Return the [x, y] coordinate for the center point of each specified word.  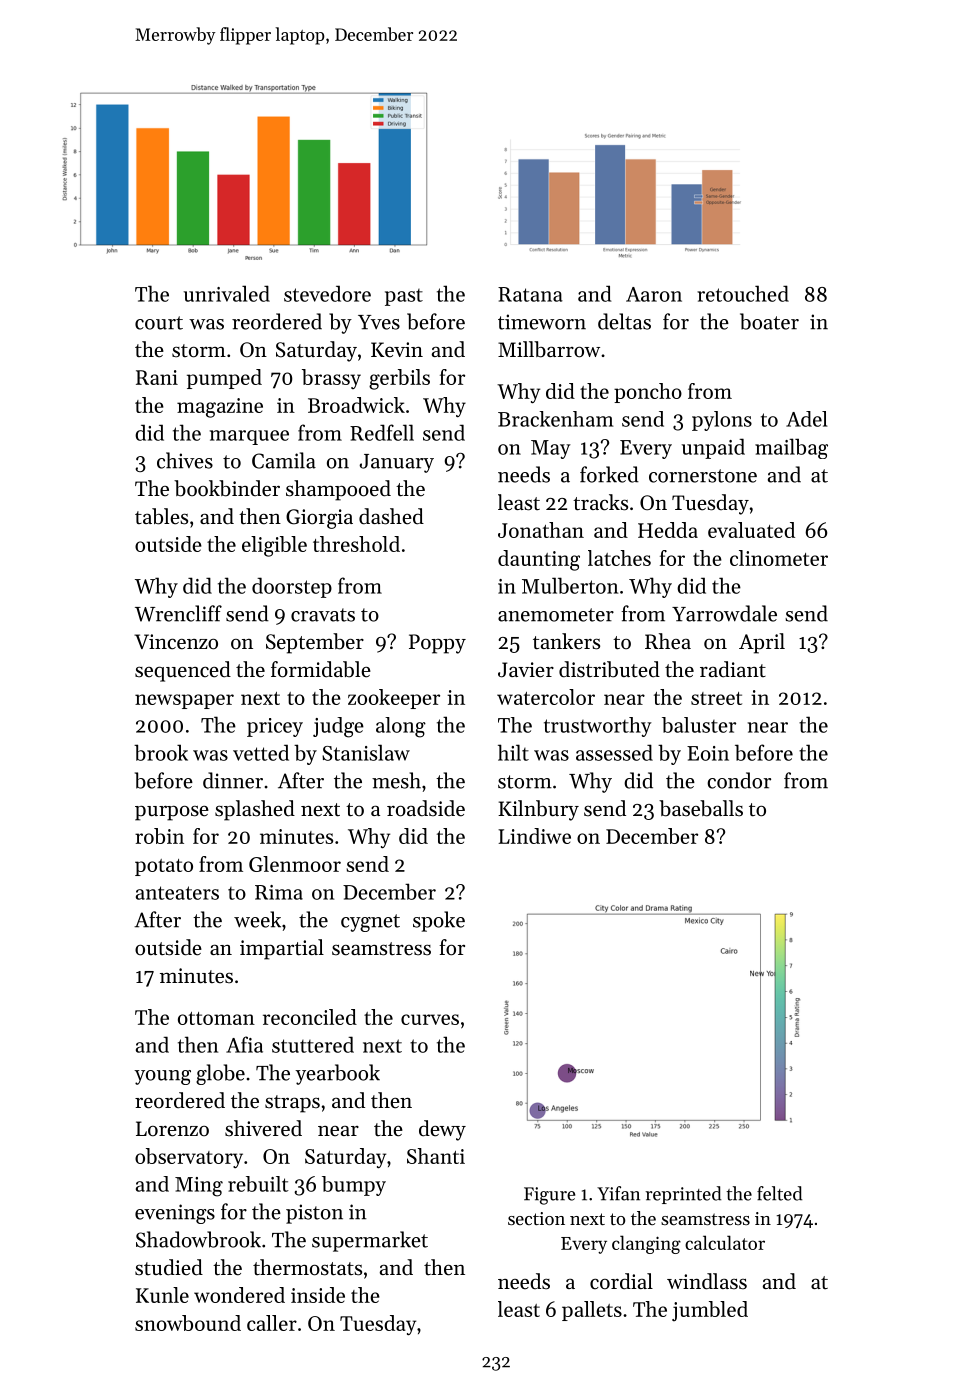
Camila [284, 460]
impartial [282, 949]
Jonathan [541, 530]
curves [430, 1019]
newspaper [184, 701]
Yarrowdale [724, 613]
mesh [396, 780]
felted [779, 1193]
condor [739, 780]
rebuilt [258, 1184]
